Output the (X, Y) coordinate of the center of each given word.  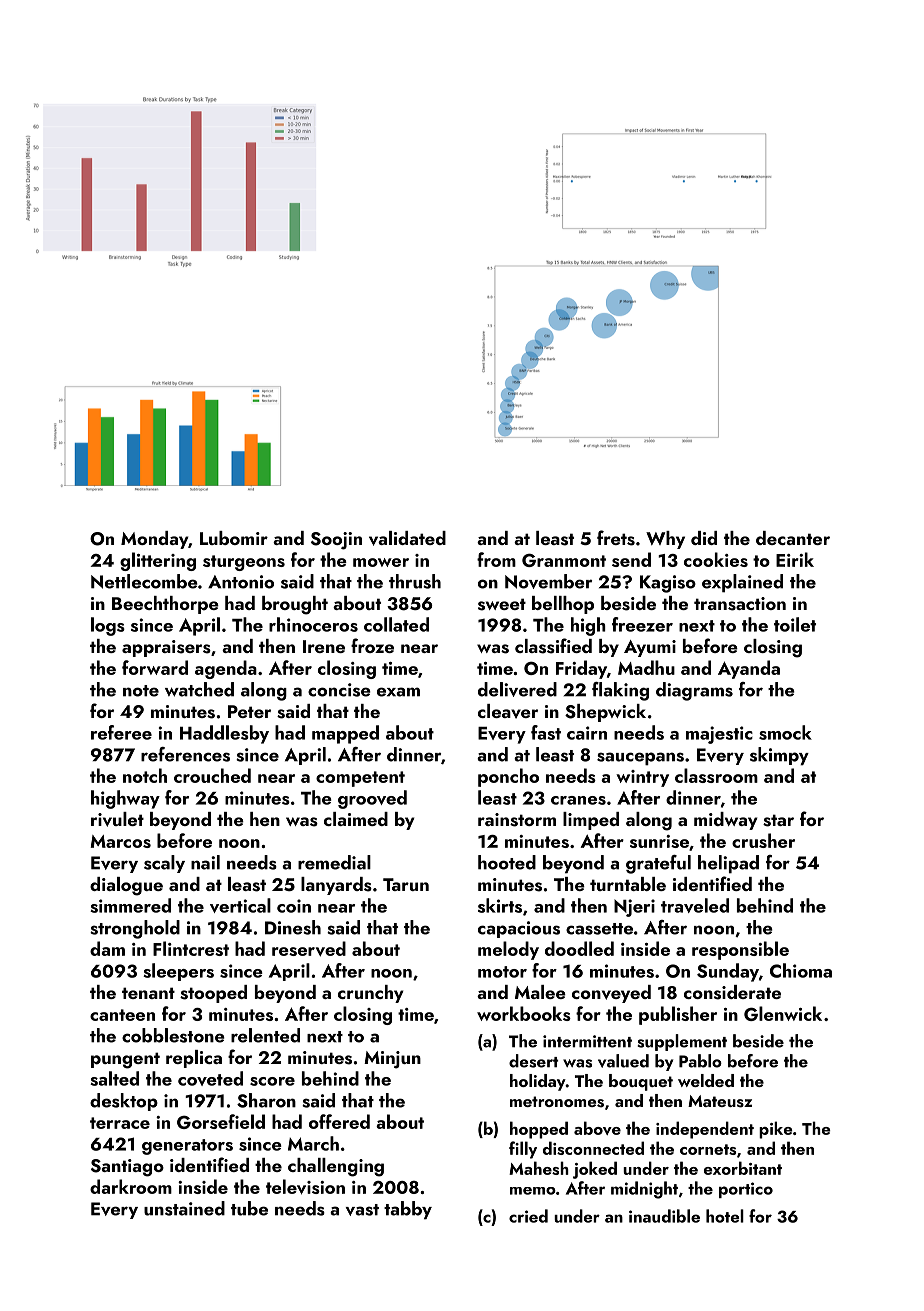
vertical (240, 905)
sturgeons (244, 563)
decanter (793, 538)
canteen (122, 1015)
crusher (763, 840)
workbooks (524, 1013)
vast (362, 1210)
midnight (644, 1190)
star (778, 820)
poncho (508, 777)
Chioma (801, 970)
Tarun (406, 884)
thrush (415, 581)
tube (249, 1208)
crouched (212, 775)
